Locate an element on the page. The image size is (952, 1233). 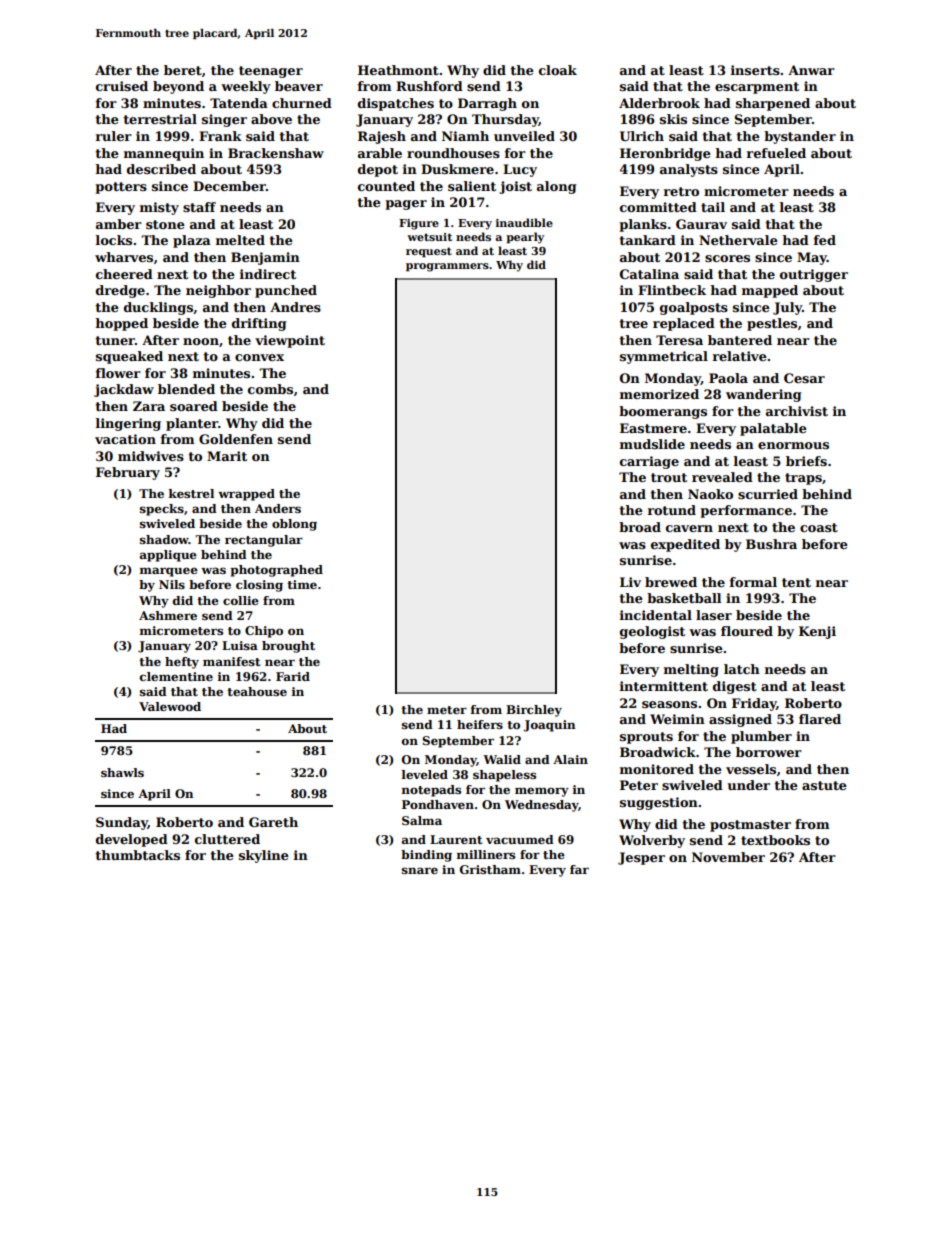
teenager is located at coordinates (271, 72).
